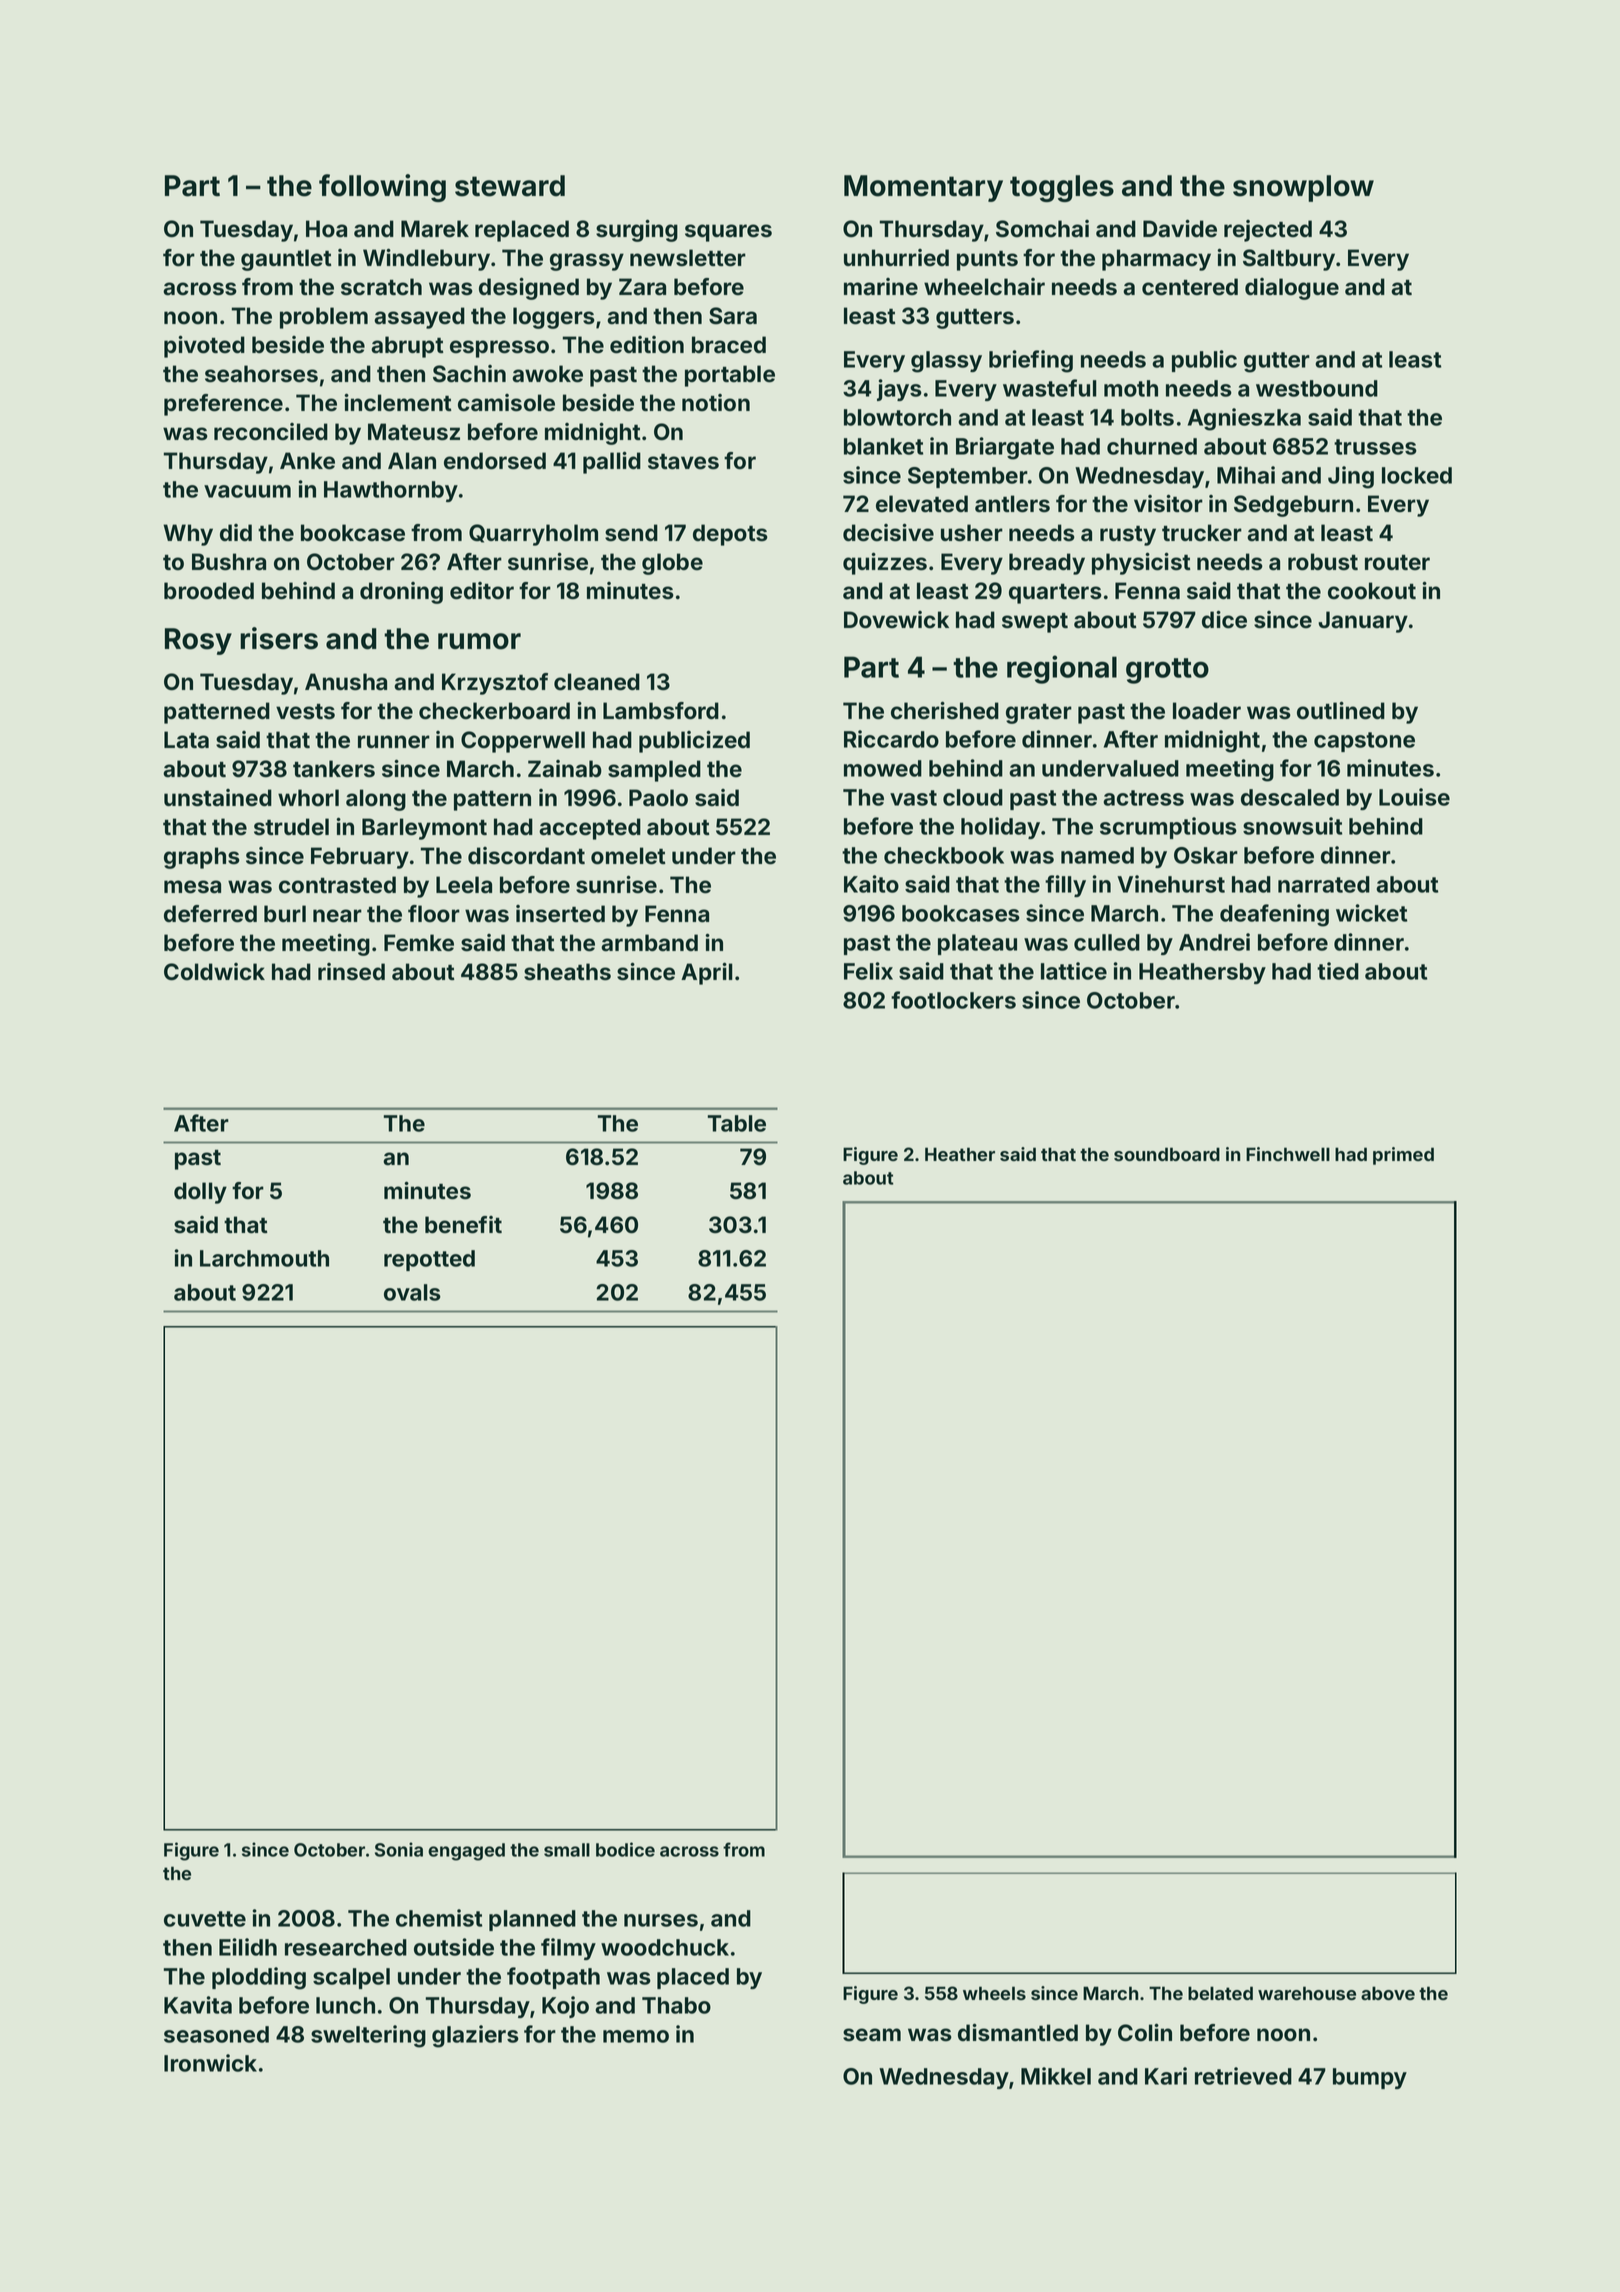  What do you see at coordinates (1292, 289) in the image?
I see `dialogue` at bounding box center [1292, 289].
